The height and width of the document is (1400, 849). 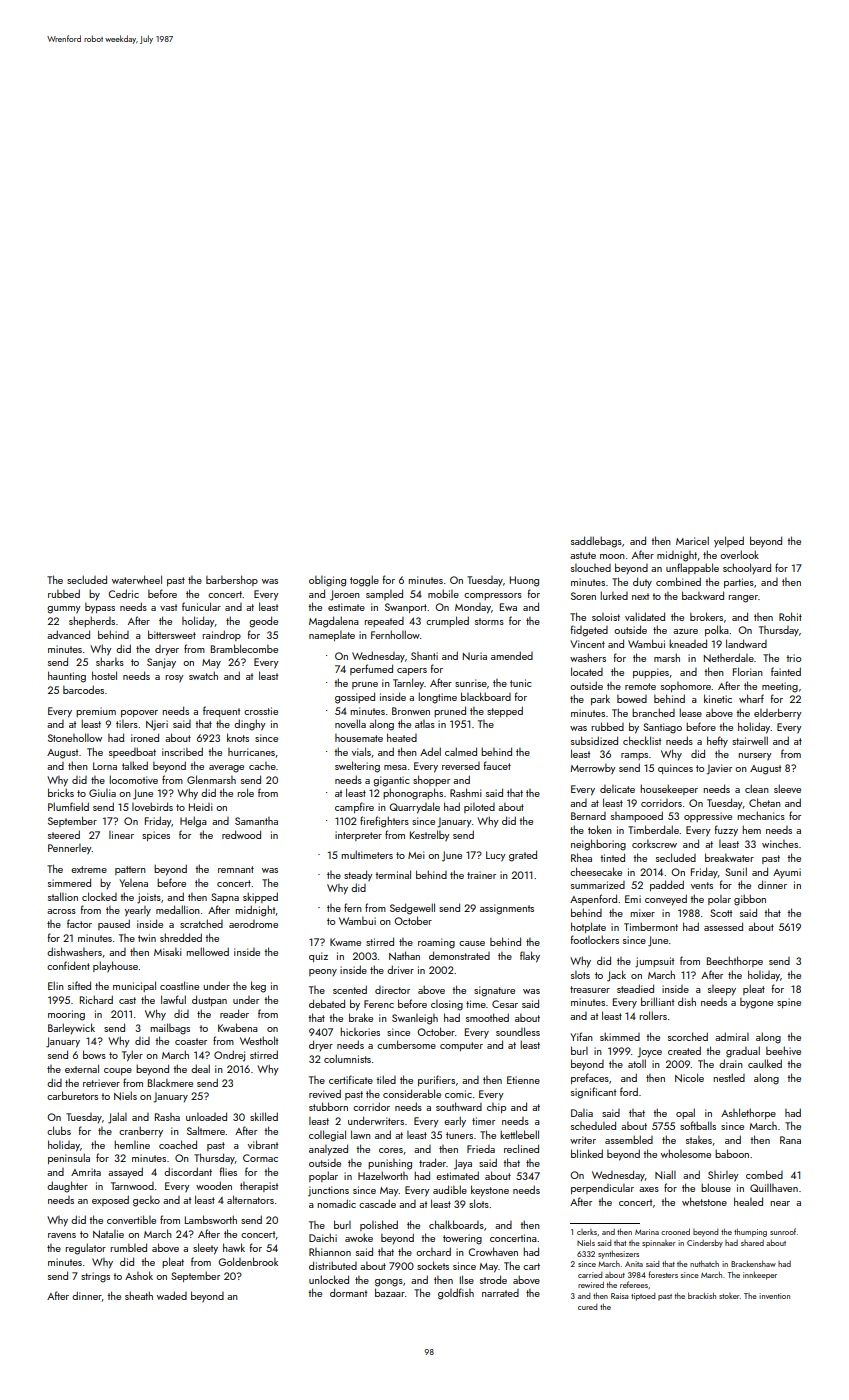 What do you see at coordinates (256, 821) in the document?
I see `Samantha` at bounding box center [256, 821].
